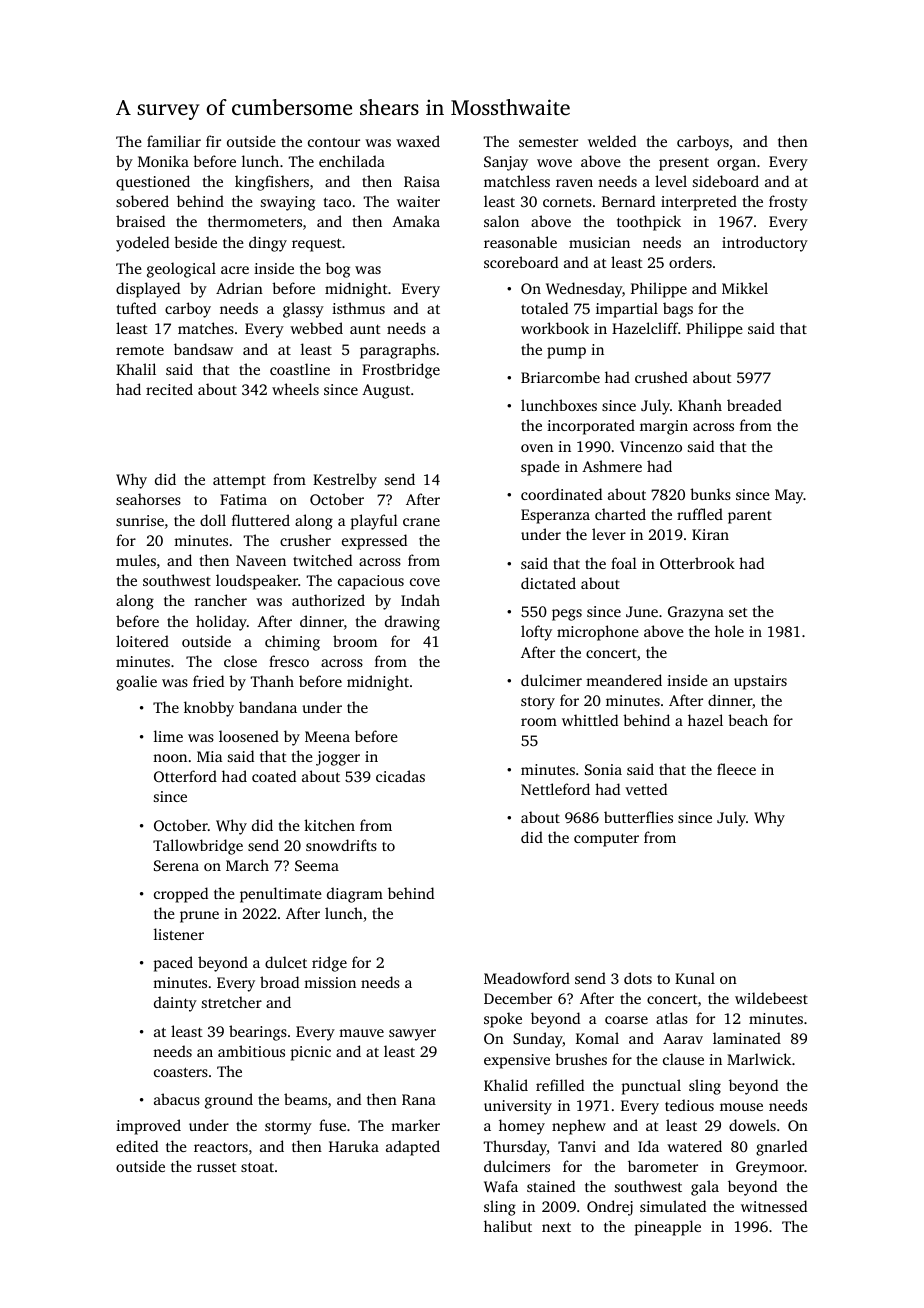  I want to click on Kunal, so click(695, 978).
